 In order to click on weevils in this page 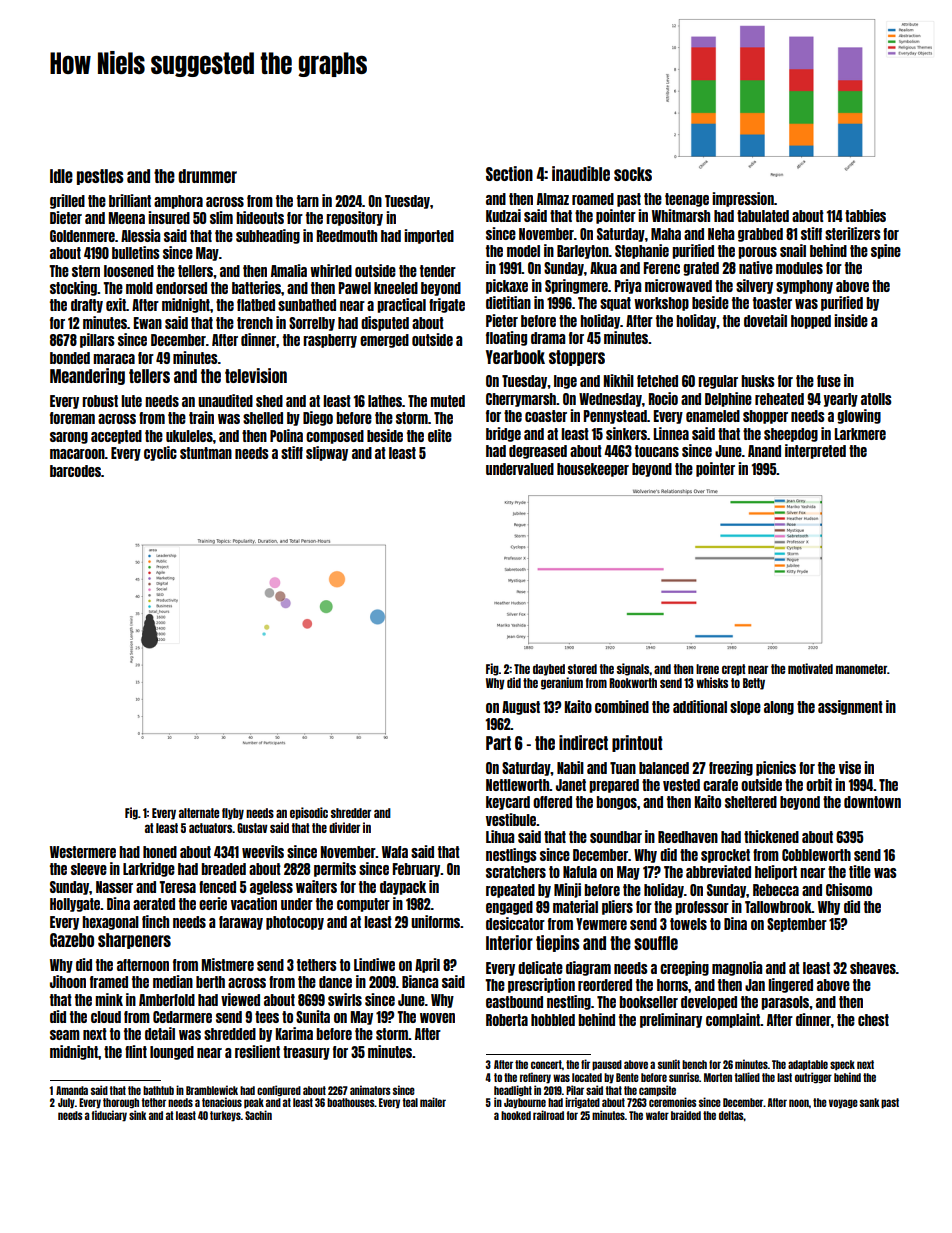, I will do `click(263, 851)`.
